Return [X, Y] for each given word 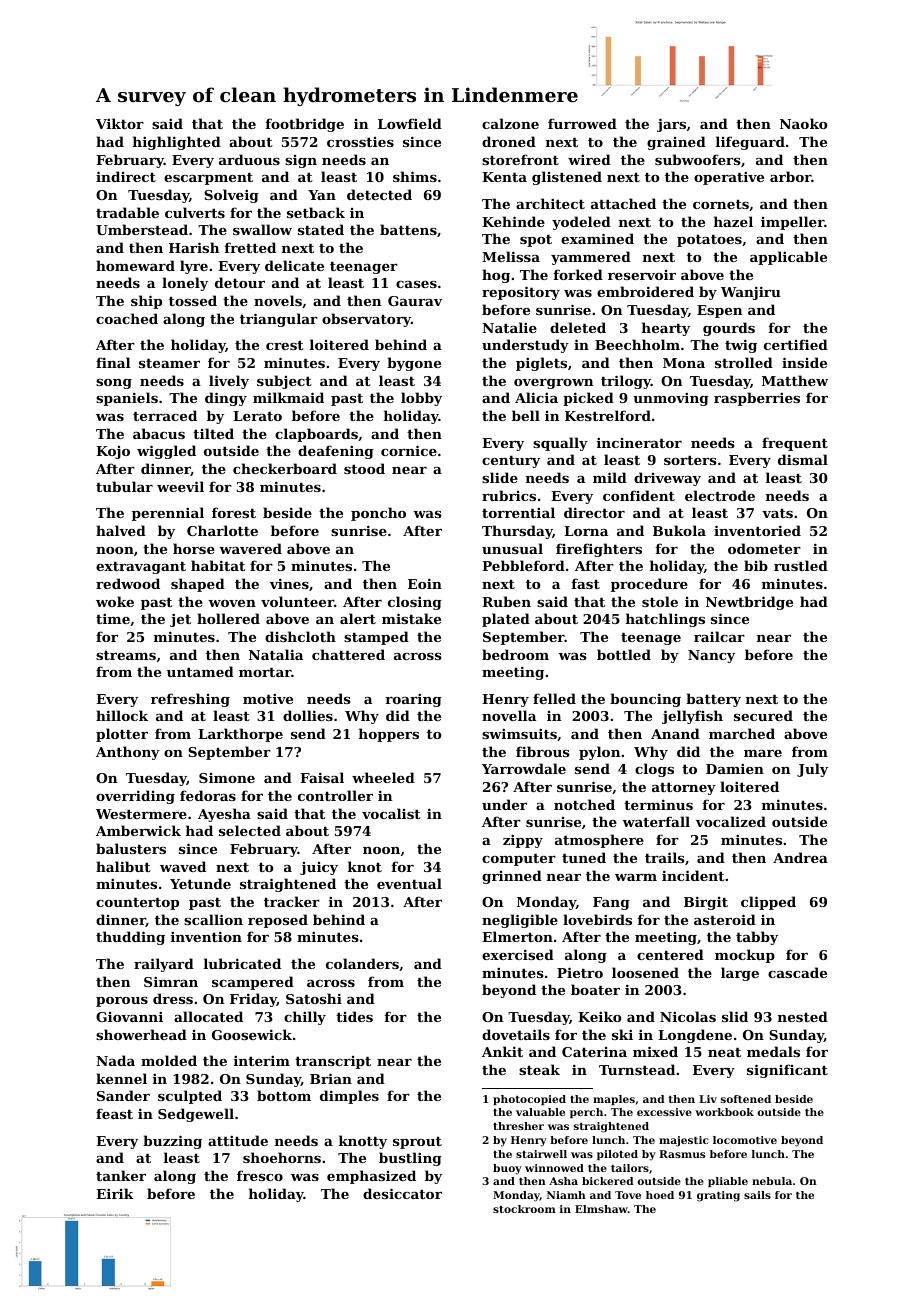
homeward [135, 265]
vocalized [731, 821]
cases [416, 284]
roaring [413, 700]
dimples [349, 1097]
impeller [792, 223]
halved [121, 530]
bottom [284, 1095]
